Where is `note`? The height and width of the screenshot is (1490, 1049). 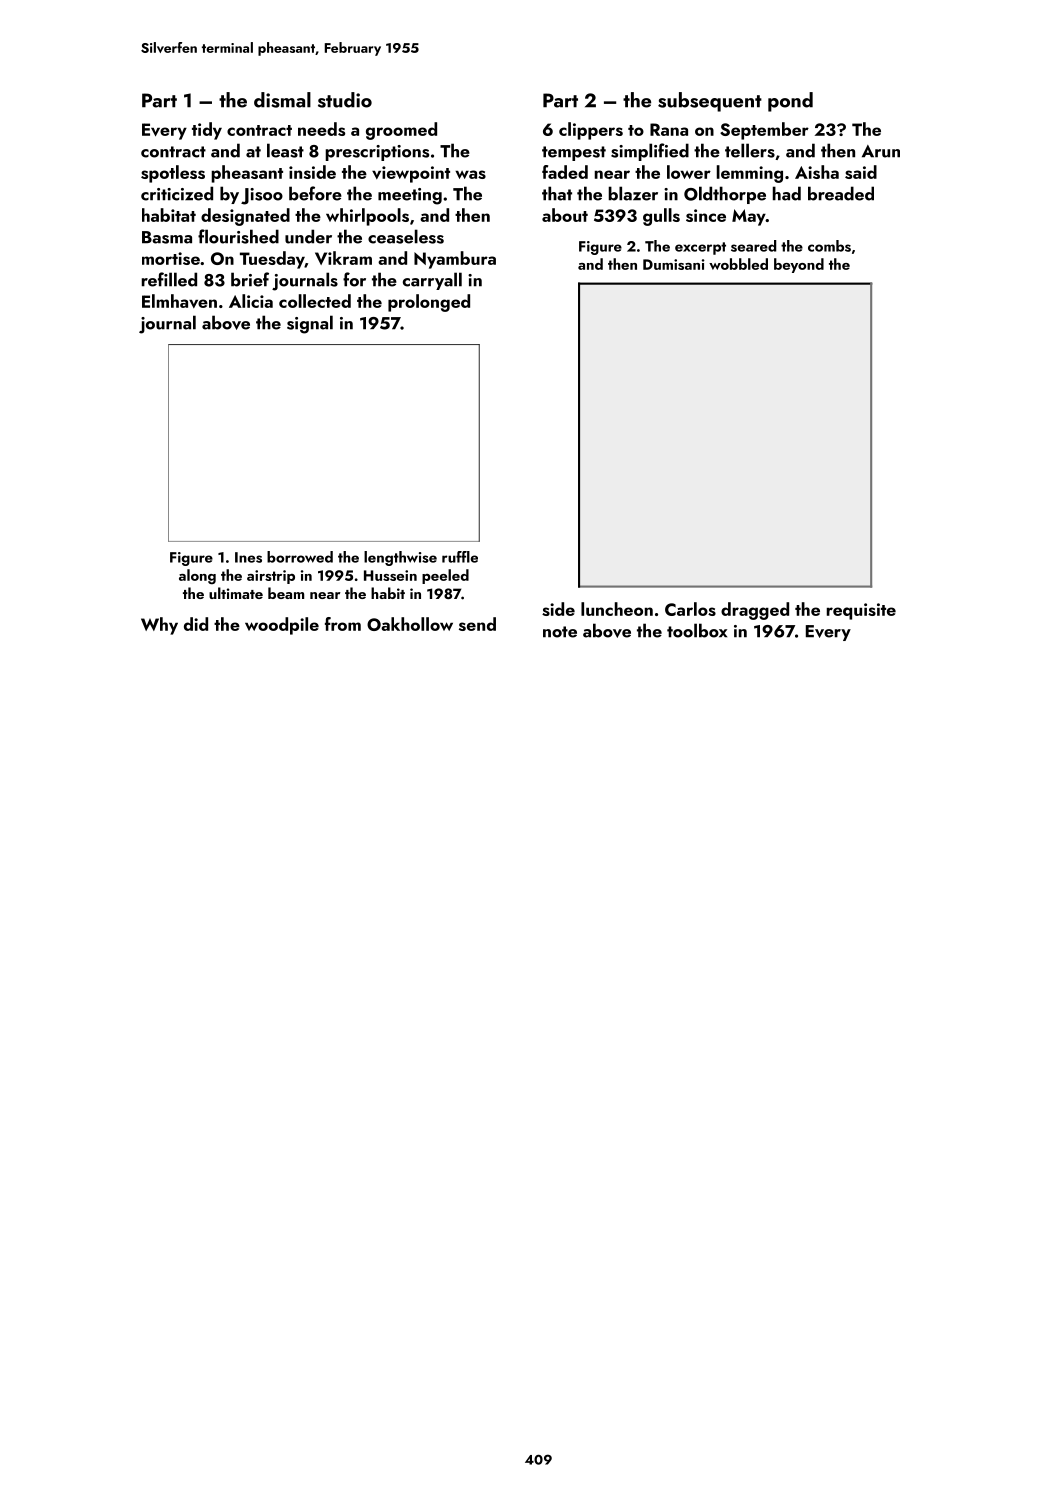 note is located at coordinates (560, 632).
